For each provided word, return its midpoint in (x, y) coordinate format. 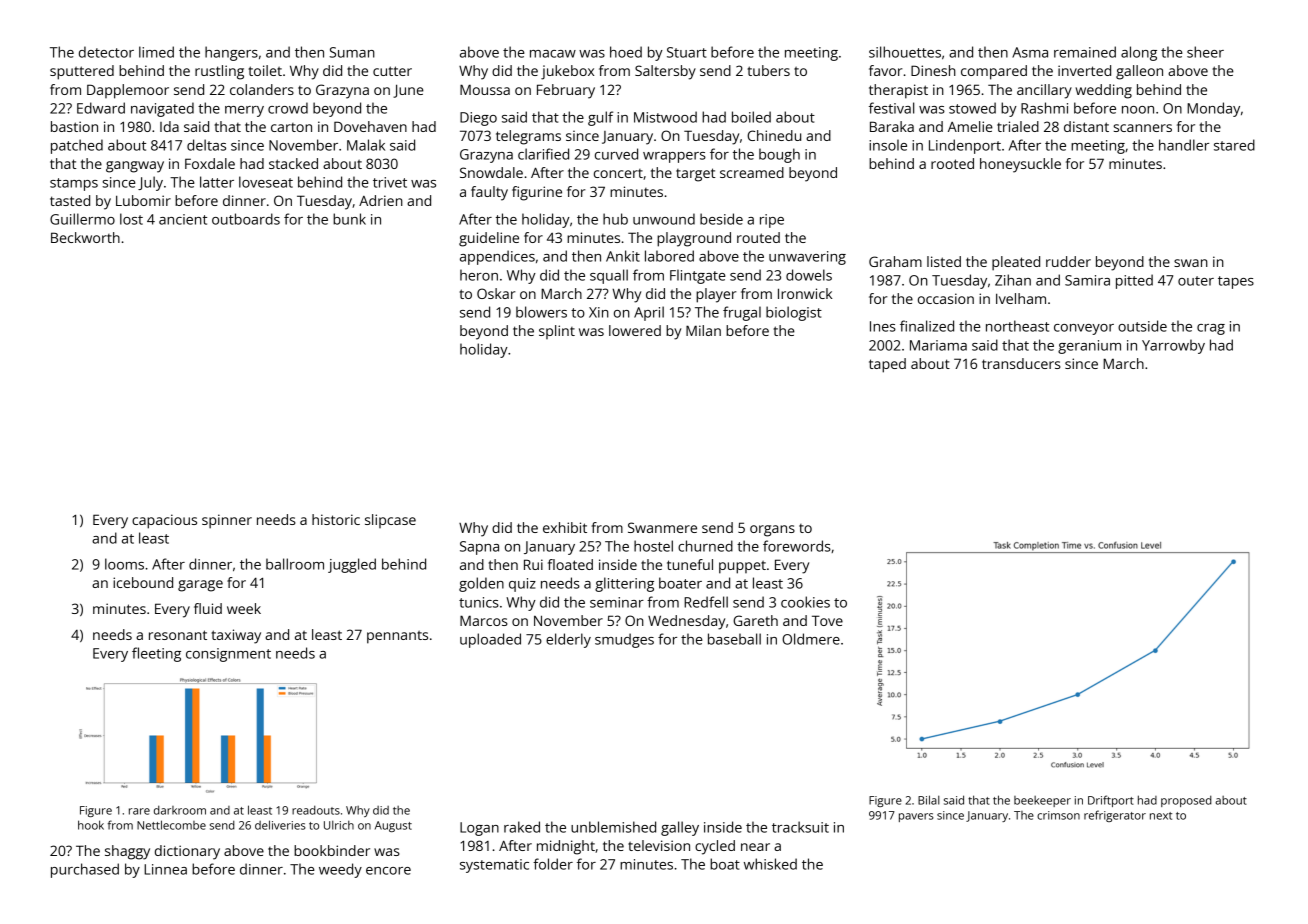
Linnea (165, 869)
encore (388, 871)
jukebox (567, 72)
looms (124, 564)
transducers (1021, 363)
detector (106, 52)
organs (772, 531)
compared (994, 72)
